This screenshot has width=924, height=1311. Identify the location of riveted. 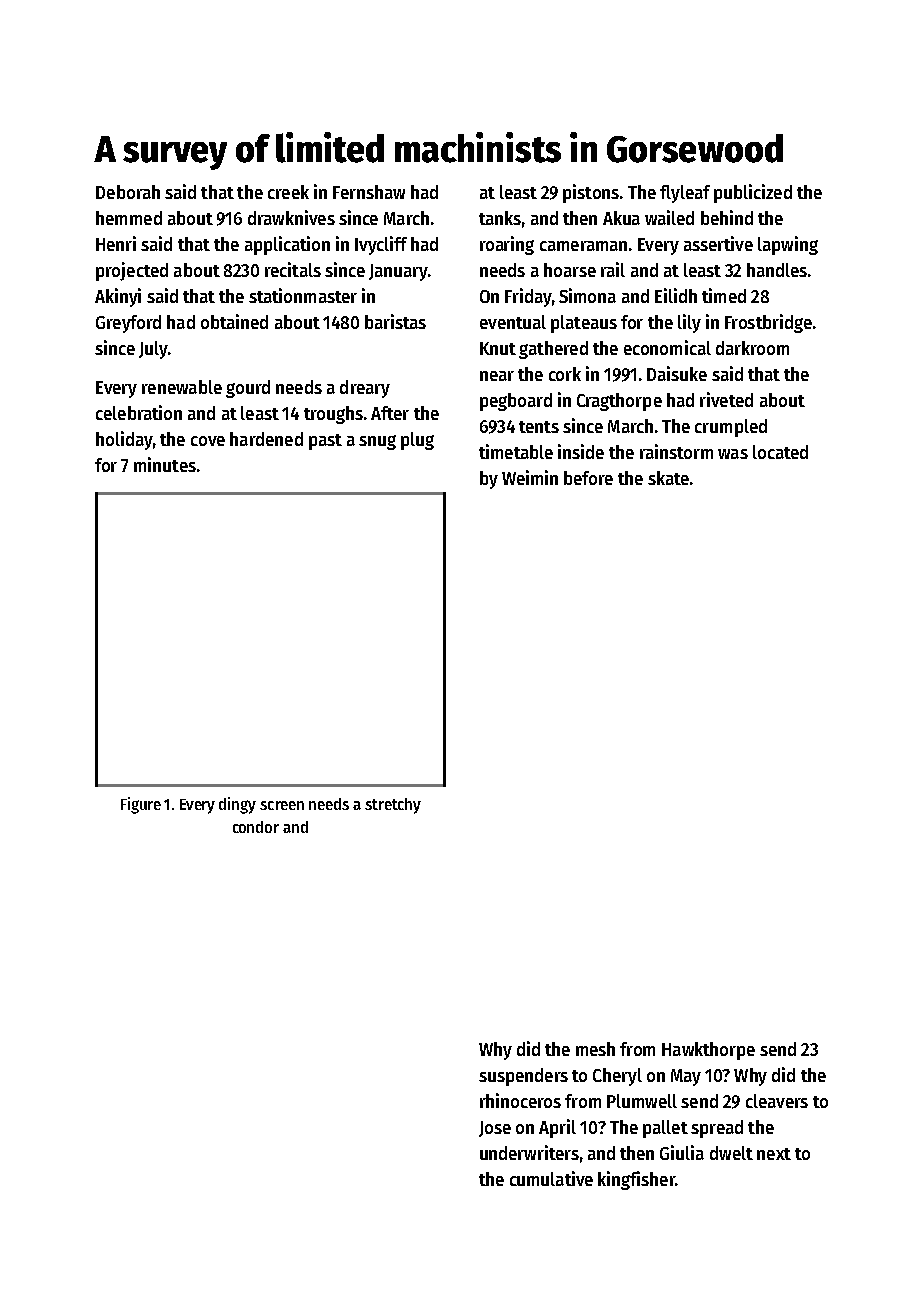
(726, 399).
